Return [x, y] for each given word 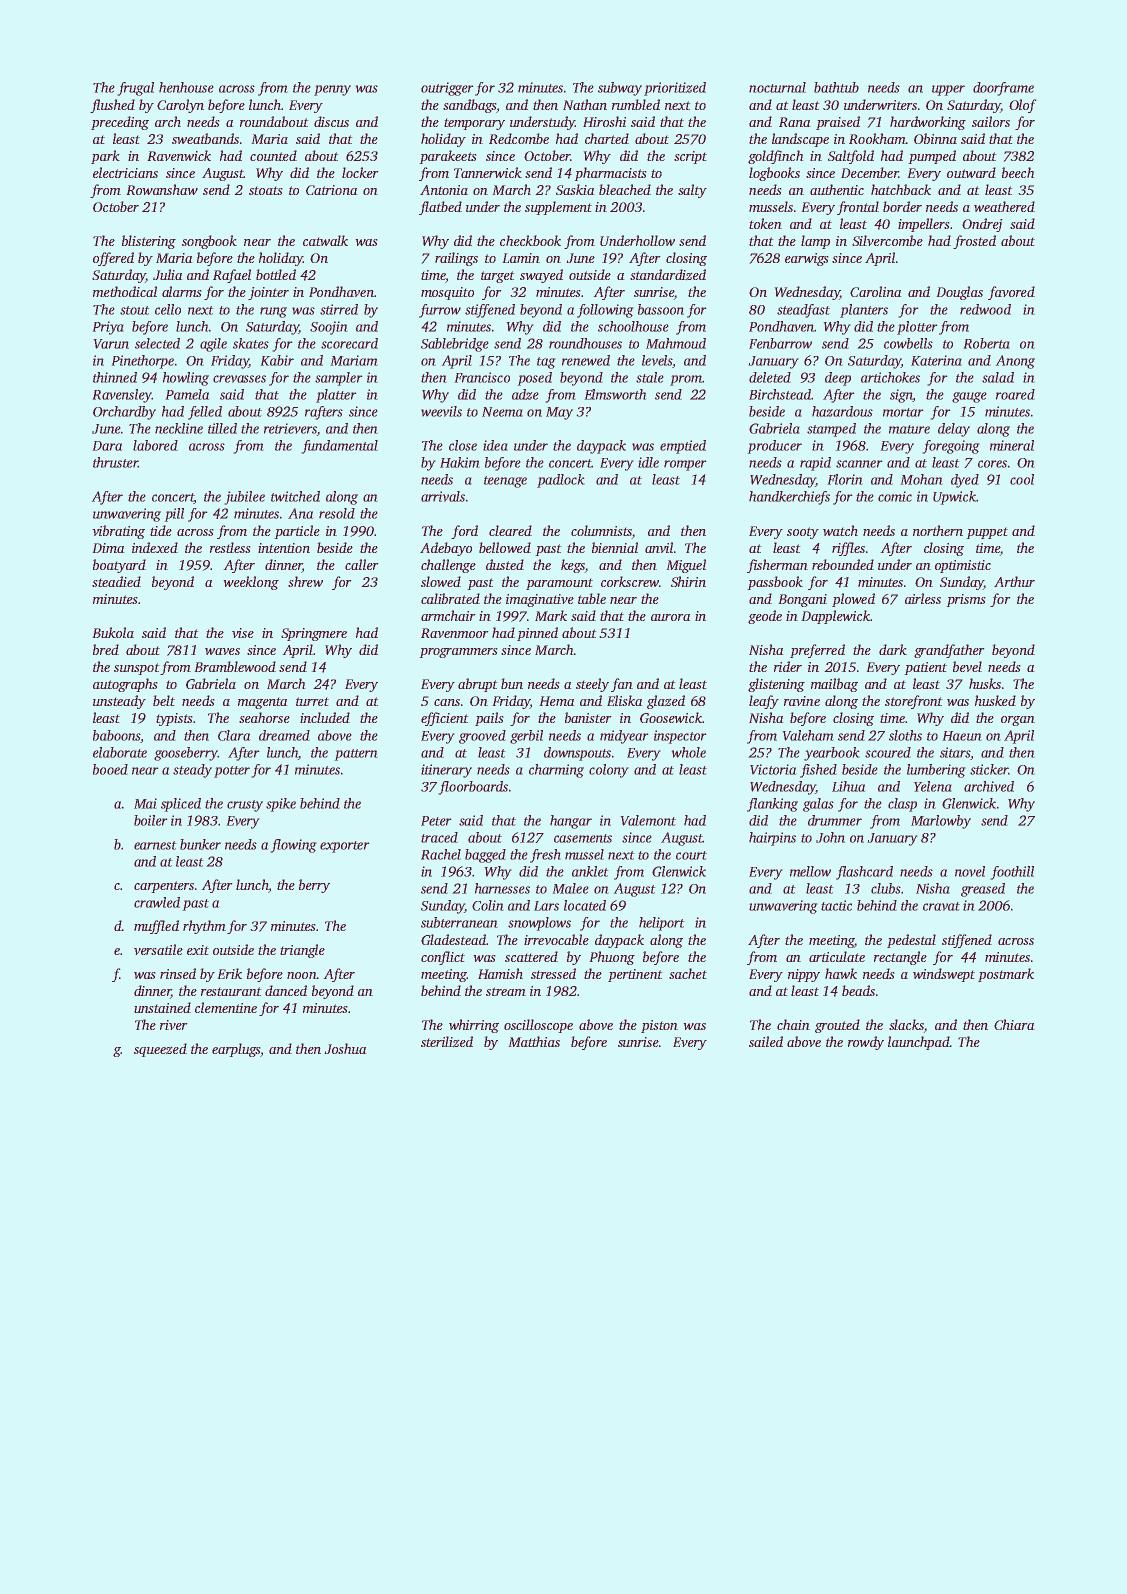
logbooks [774, 174]
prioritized [675, 89]
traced [439, 837]
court [691, 855]
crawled [157, 902]
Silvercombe [887, 240]
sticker [989, 769]
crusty [245, 806]
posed [534, 379]
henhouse [186, 87]
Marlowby [941, 822]
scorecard [349, 343]
